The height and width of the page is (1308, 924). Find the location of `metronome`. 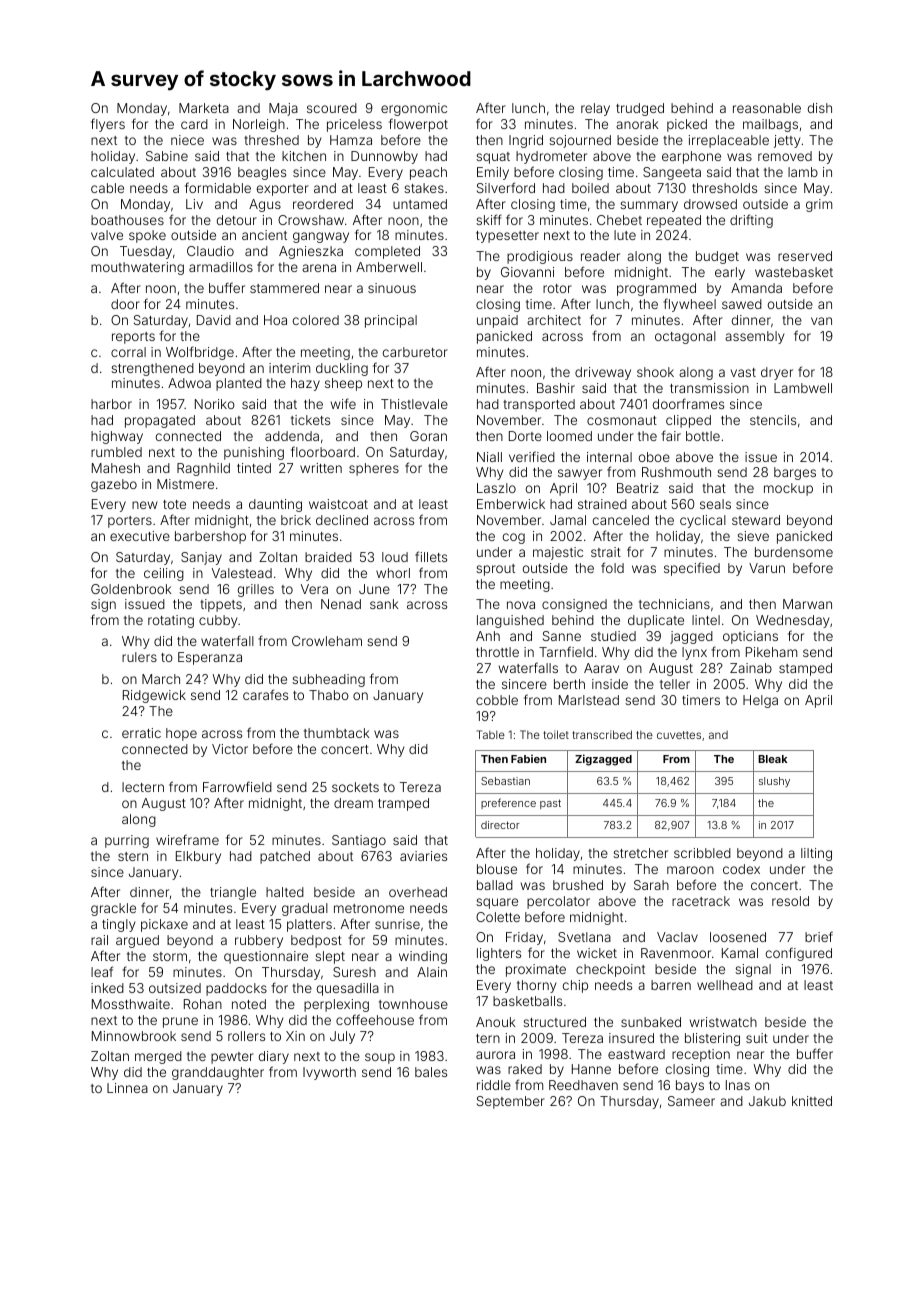

metronome is located at coordinates (369, 908).
